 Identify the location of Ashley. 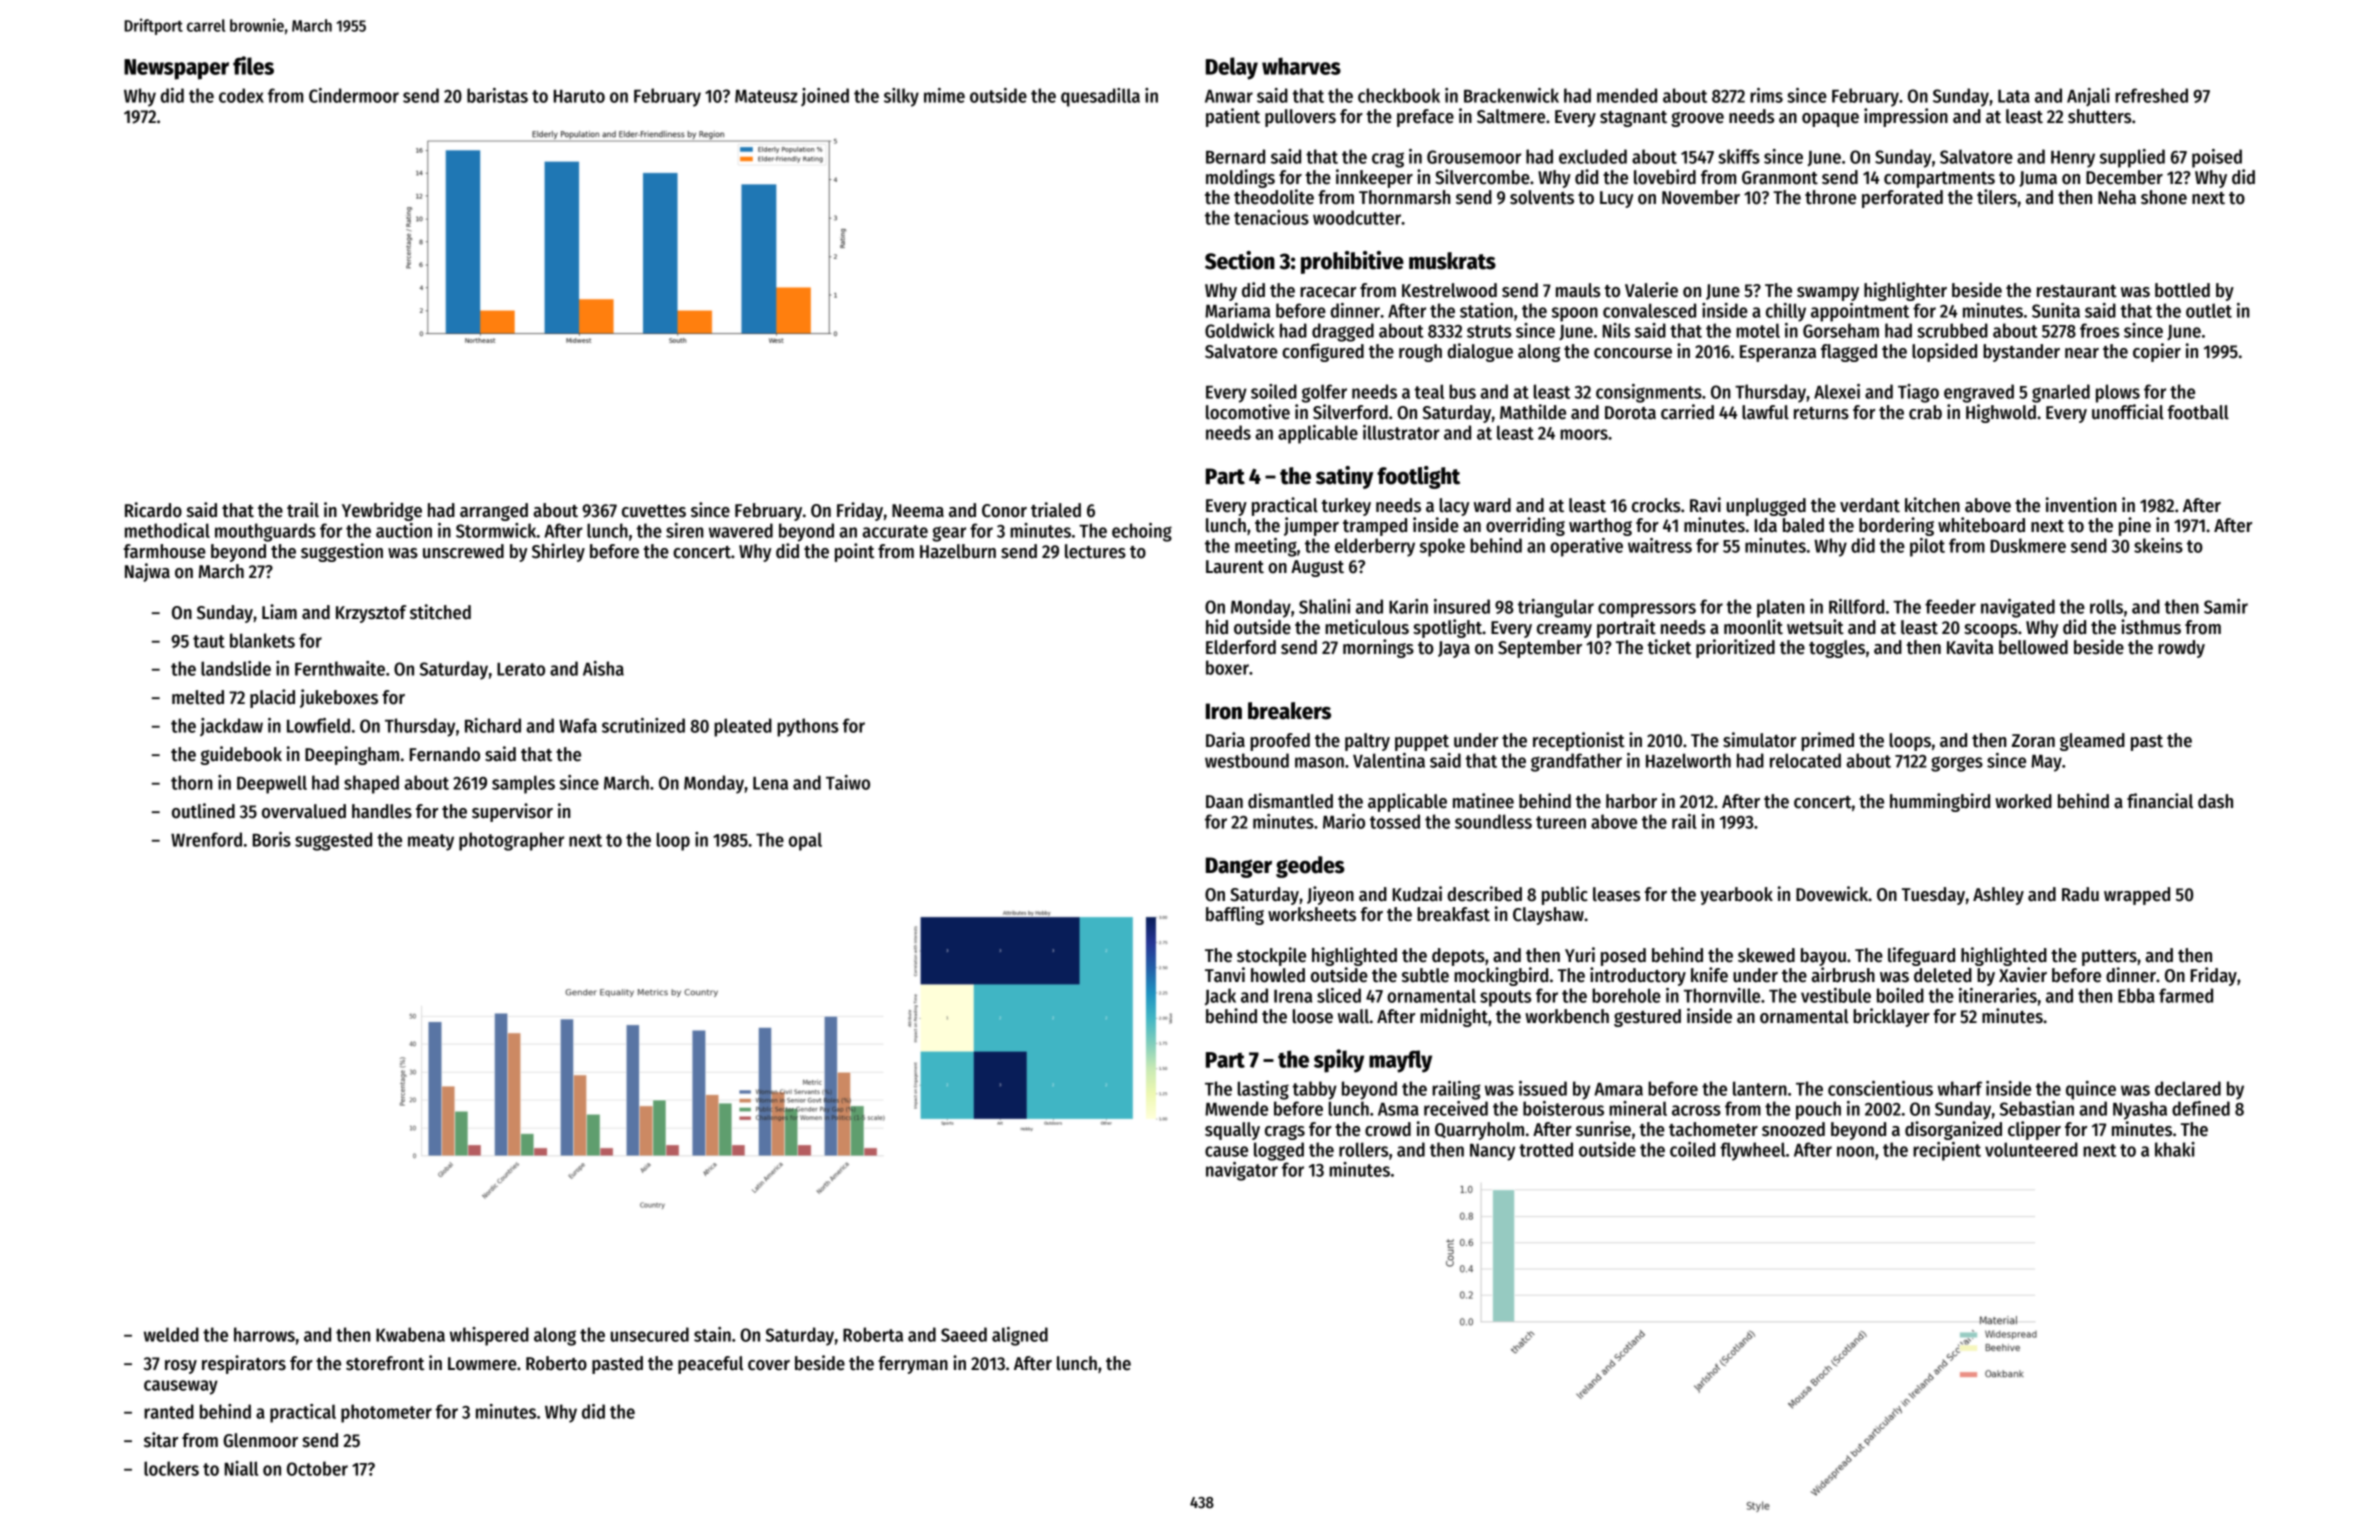
(1998, 896).
